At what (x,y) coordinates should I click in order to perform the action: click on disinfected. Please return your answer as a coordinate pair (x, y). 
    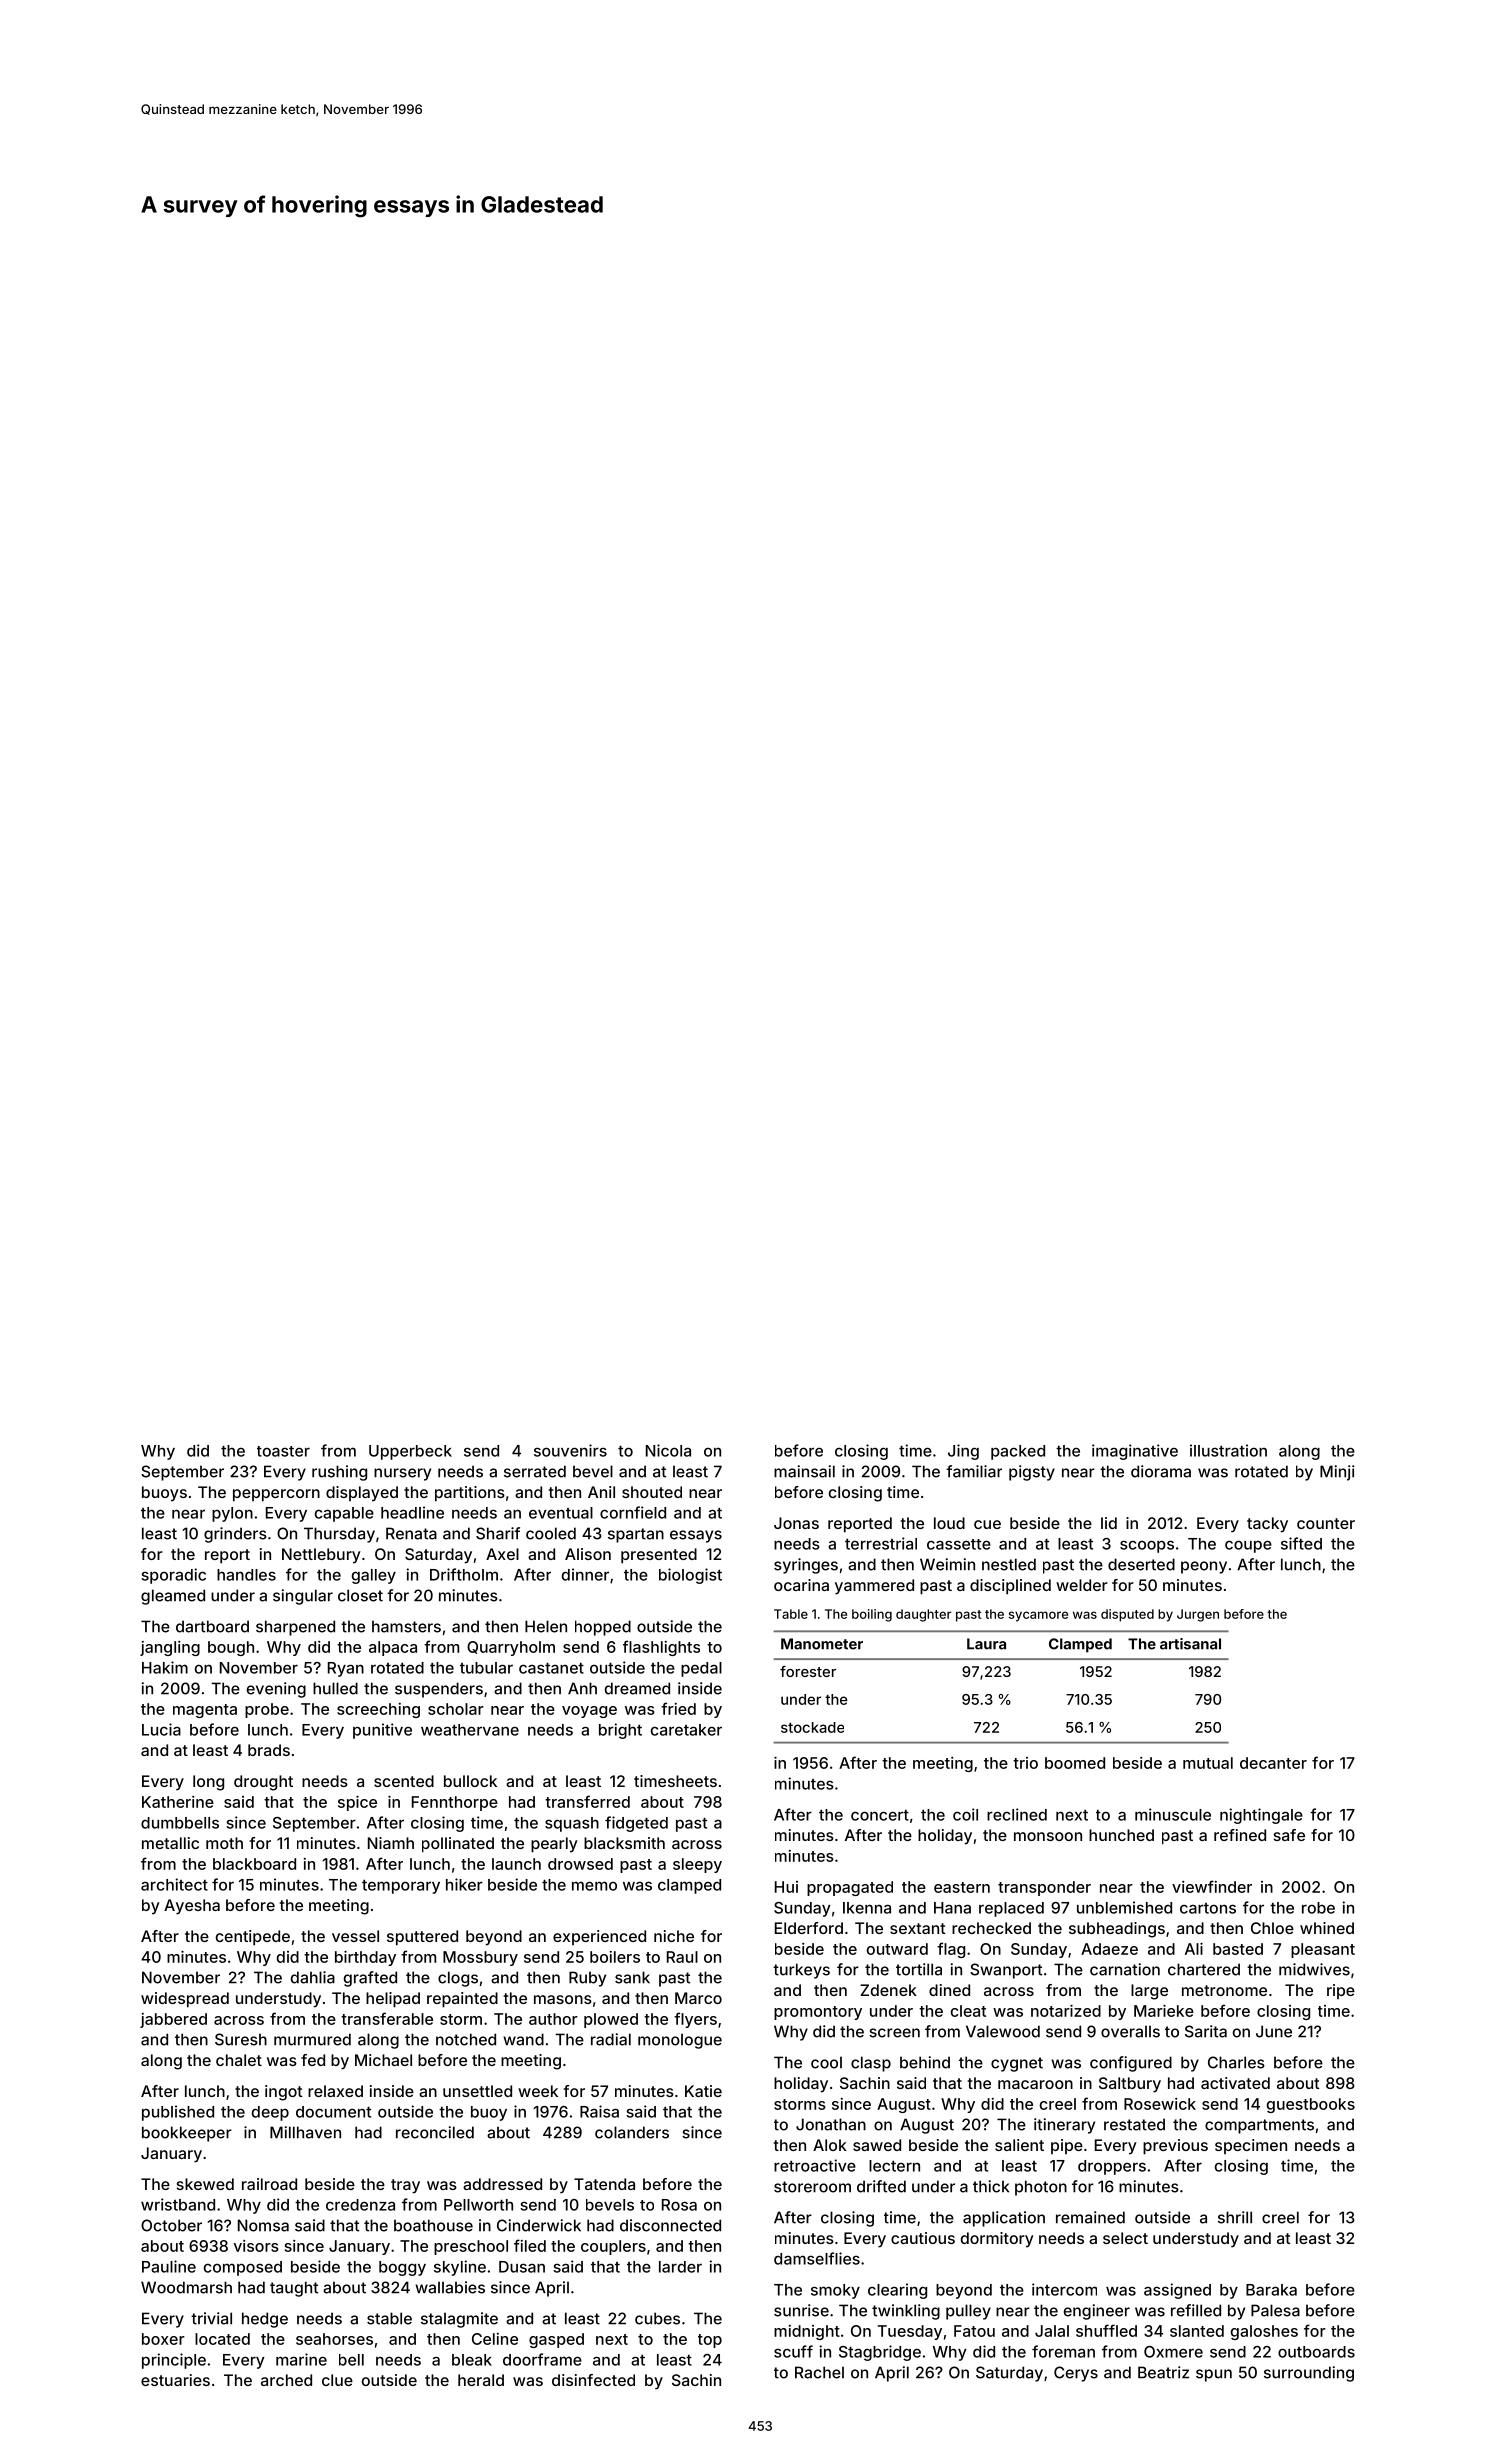
    Looking at the image, I should click on (593, 2380).
